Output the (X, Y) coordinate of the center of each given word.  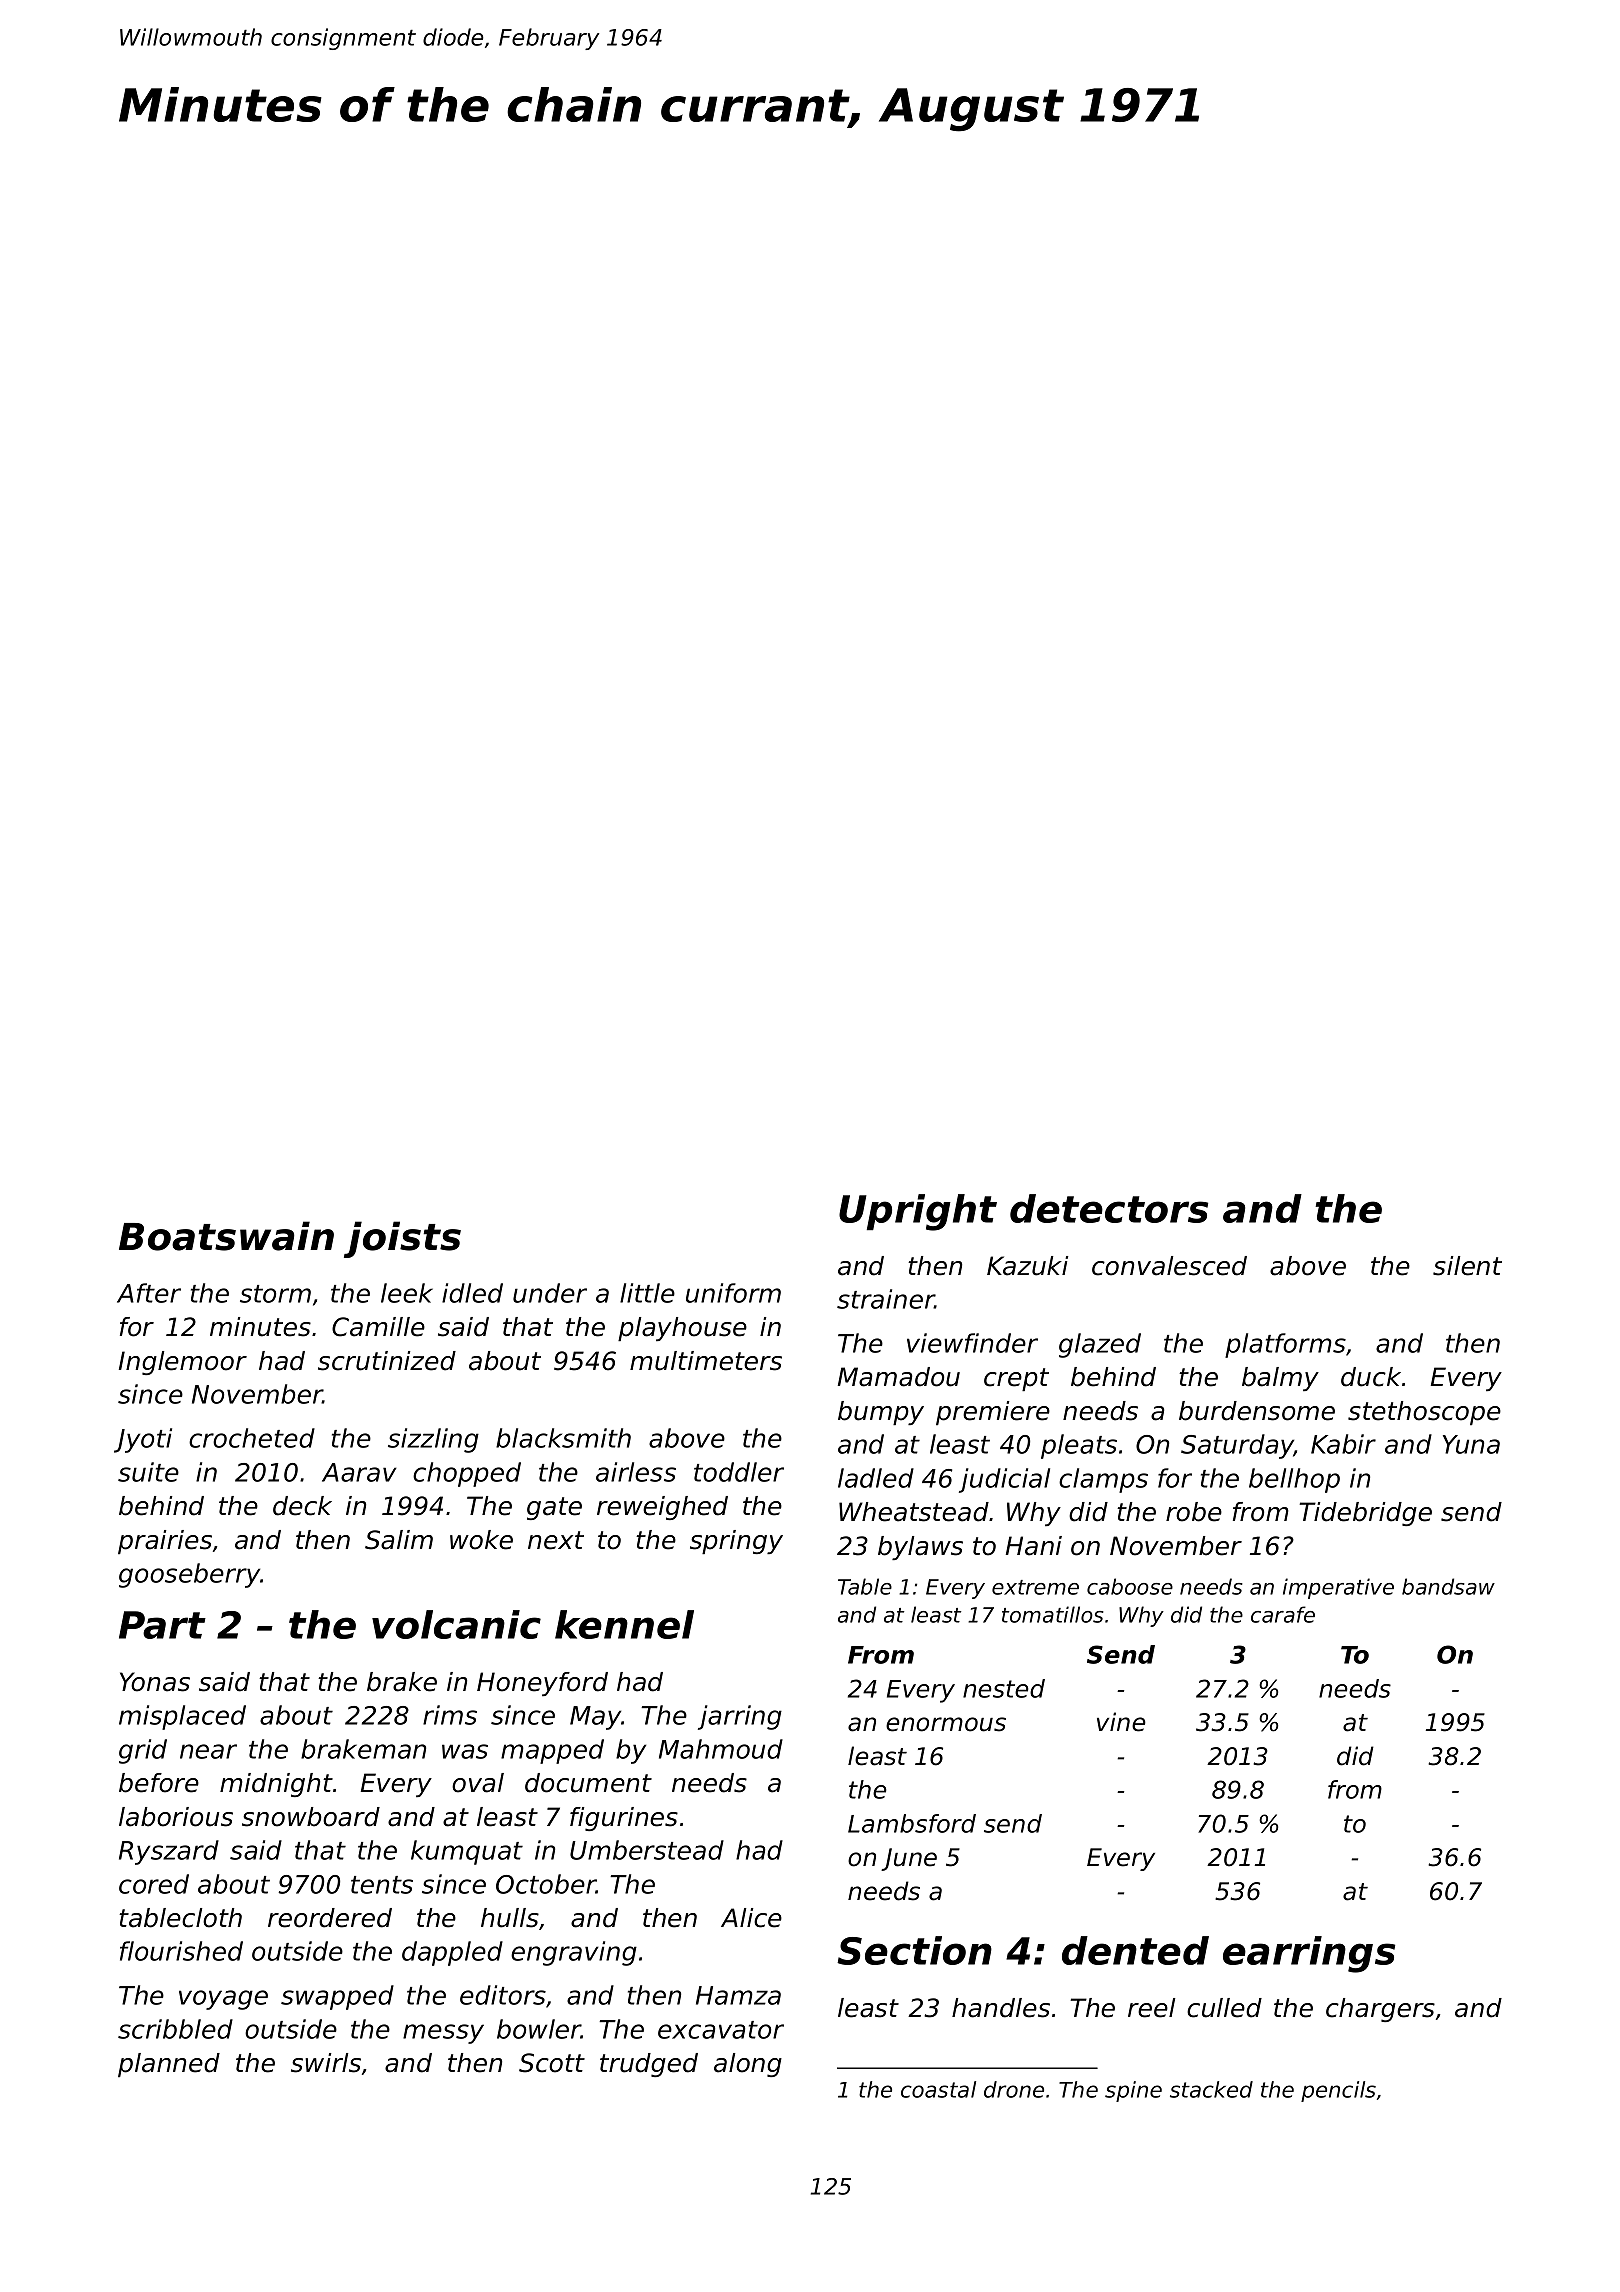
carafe (1283, 1614)
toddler (739, 1472)
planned (169, 2065)
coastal (938, 2089)
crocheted (252, 1438)
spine (1133, 2091)
